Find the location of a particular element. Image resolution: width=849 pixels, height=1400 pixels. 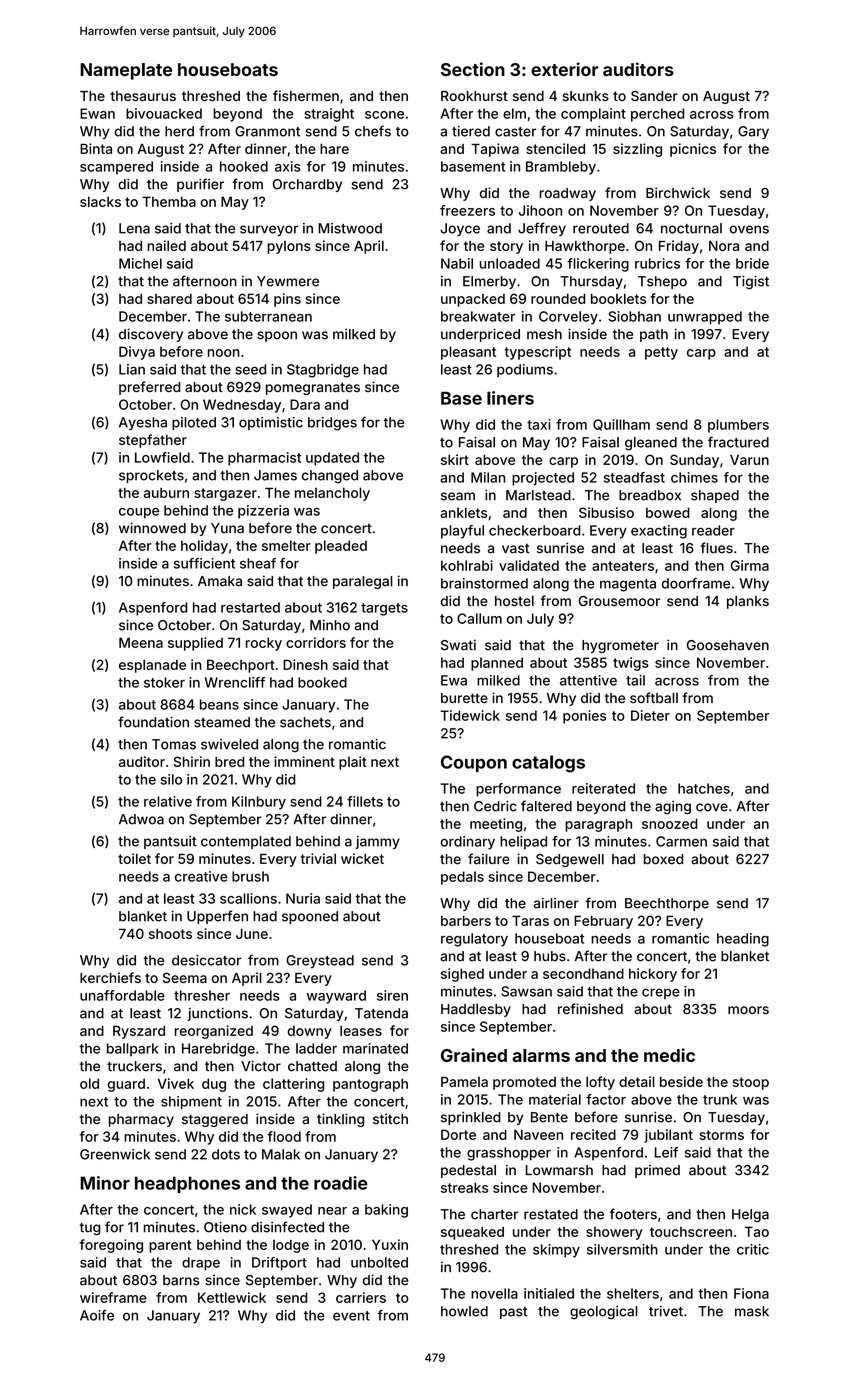

event is located at coordinates (351, 1316).
